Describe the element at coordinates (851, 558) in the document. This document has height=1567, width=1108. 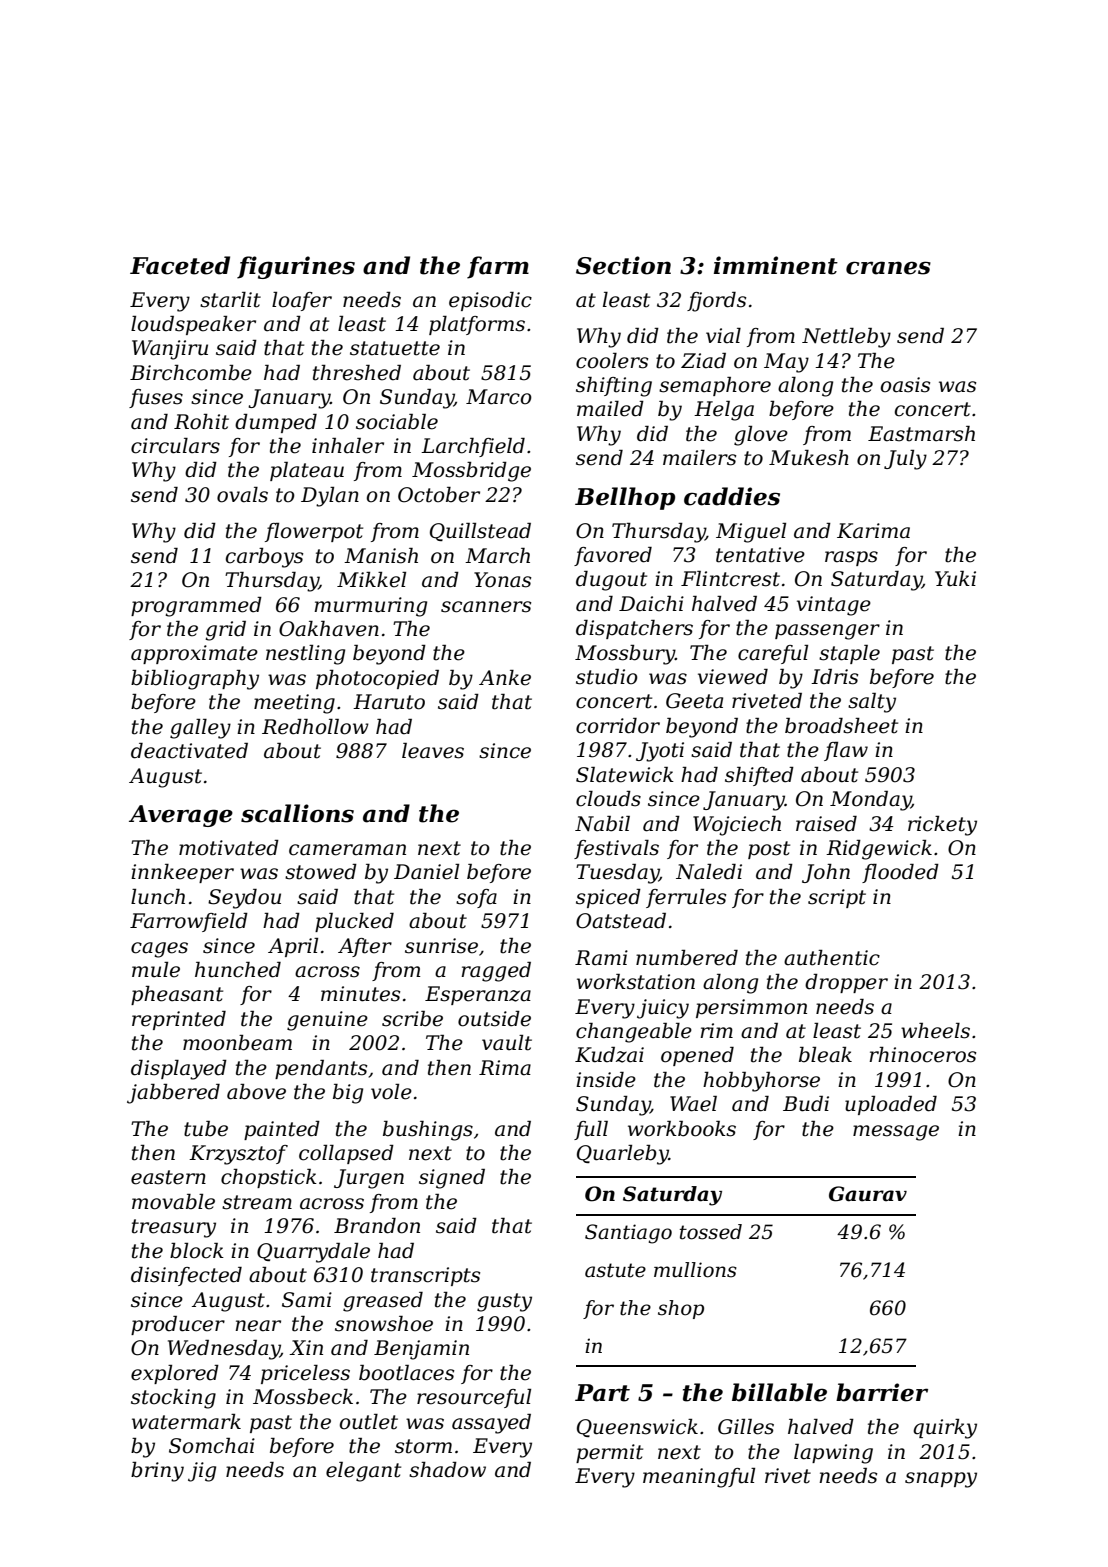
I see `rasps` at that location.
